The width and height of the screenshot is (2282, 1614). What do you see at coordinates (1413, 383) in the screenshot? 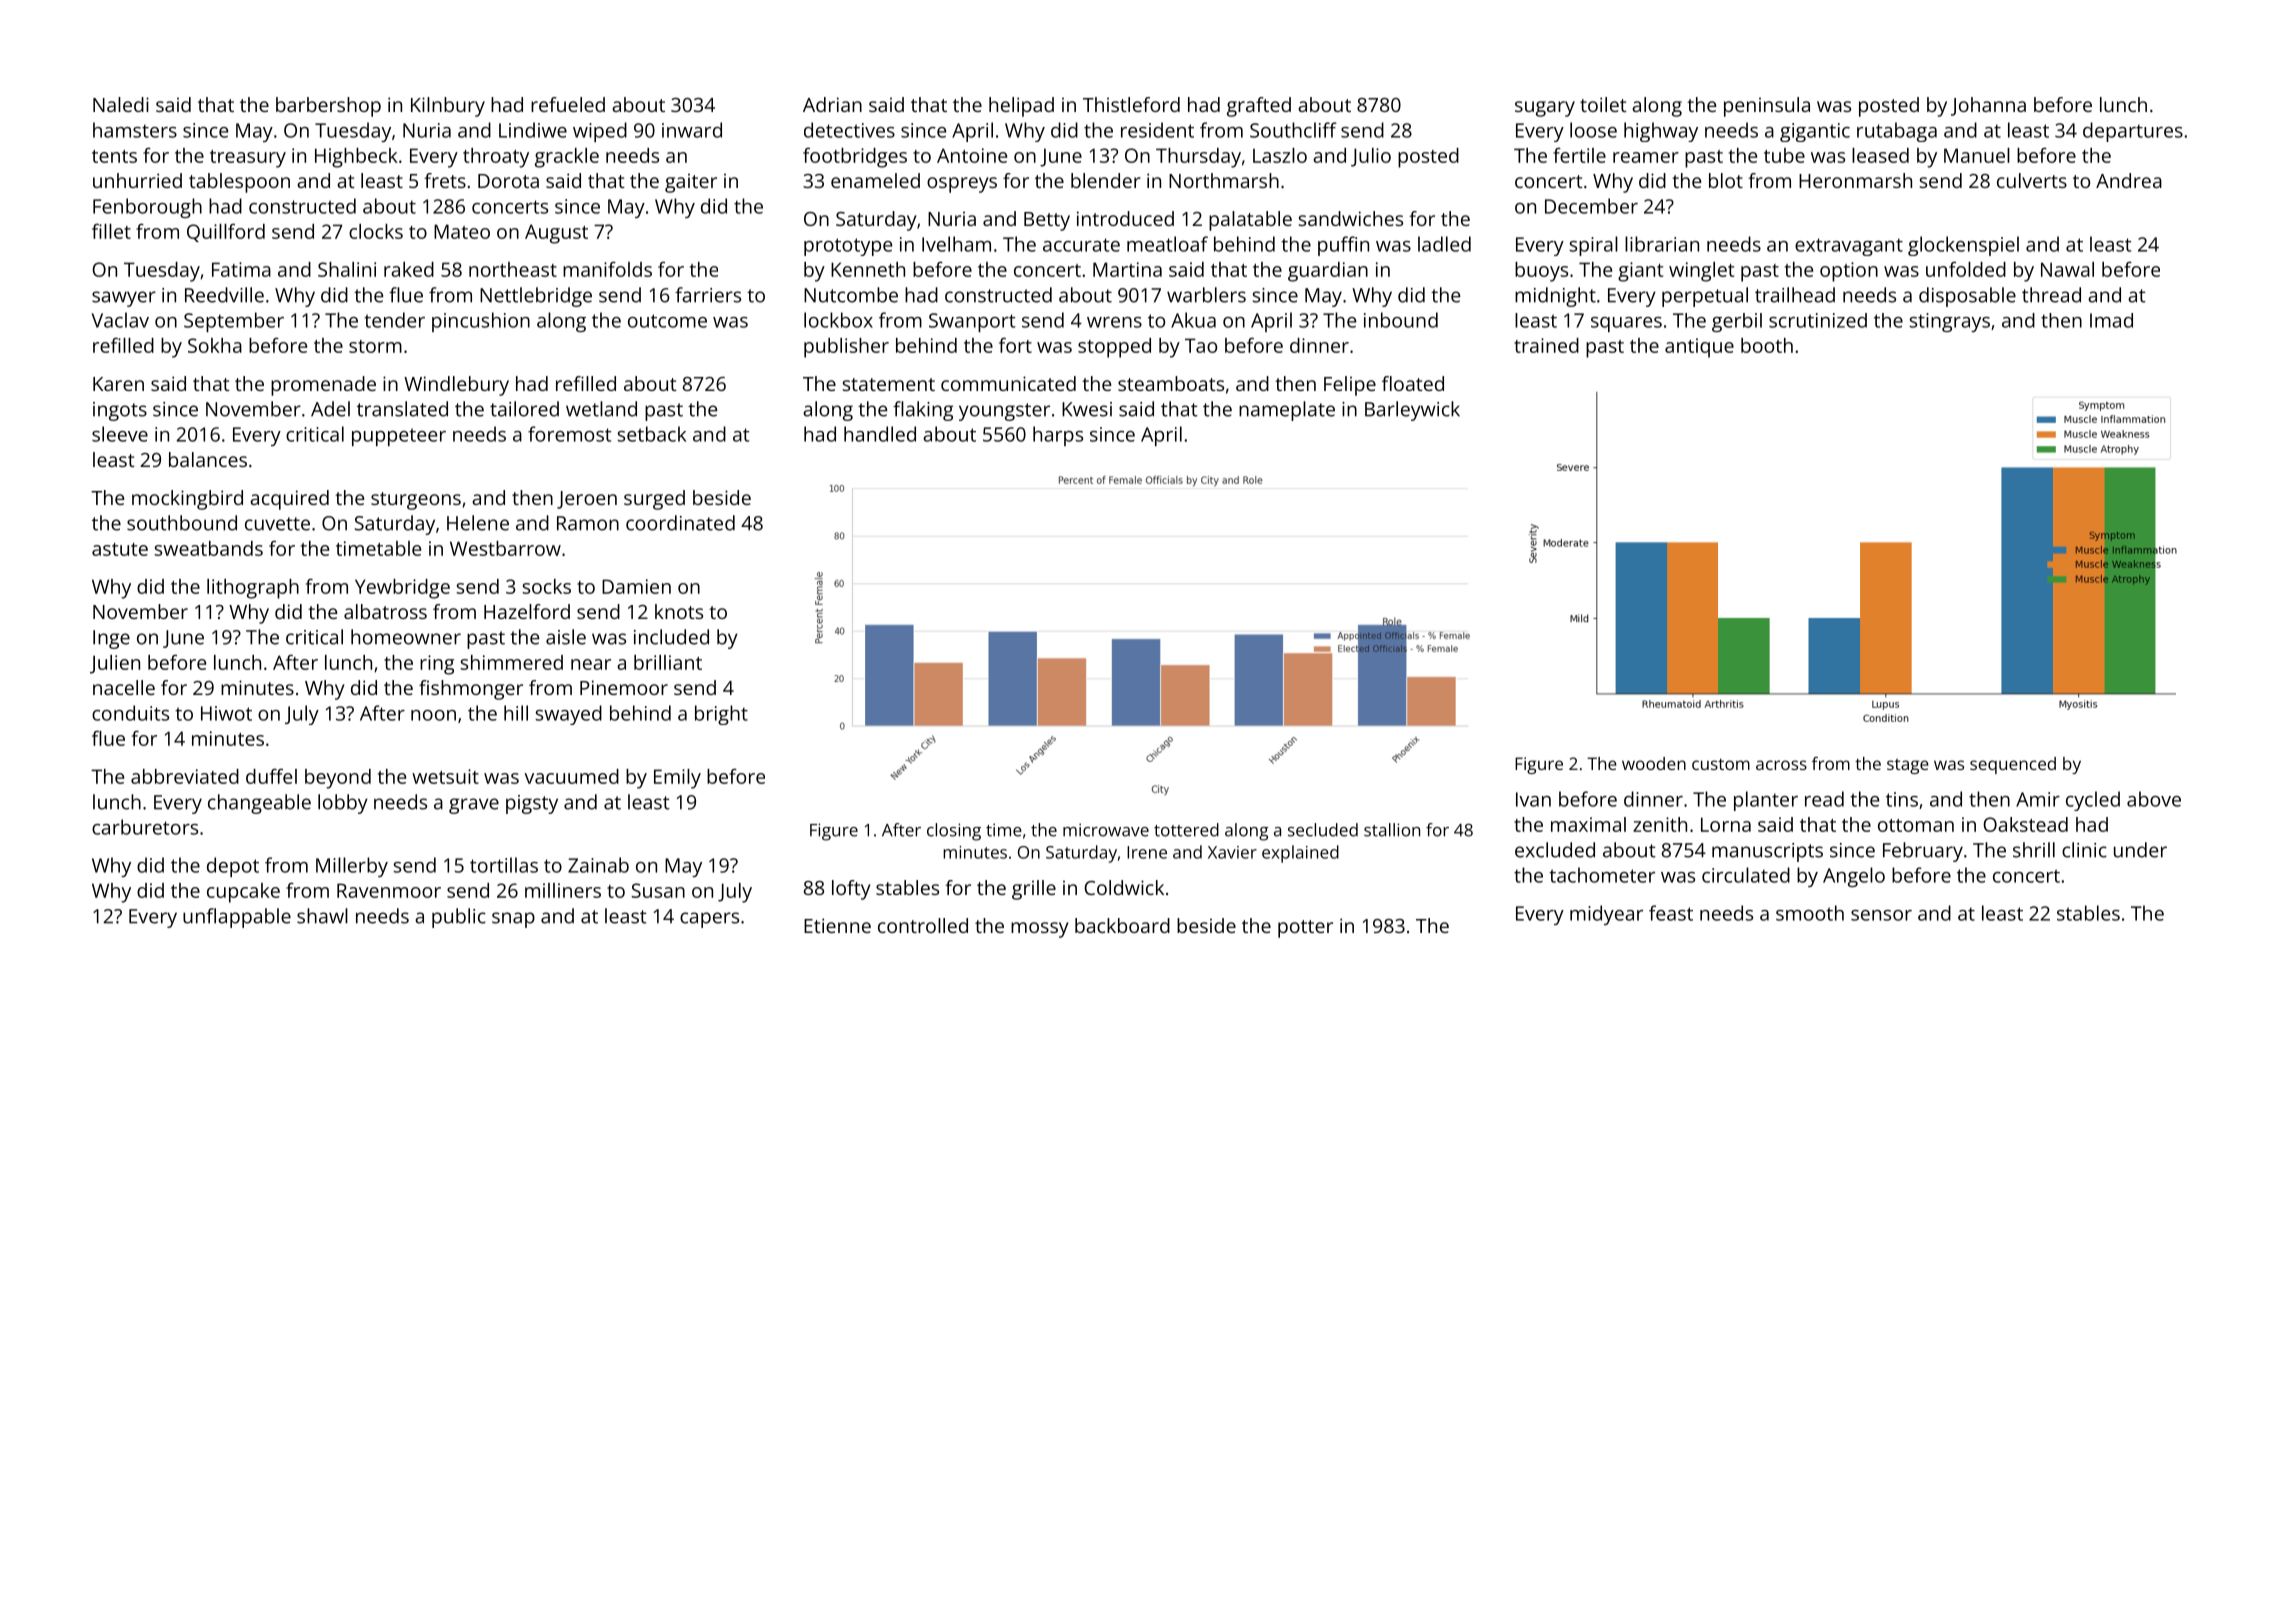
I see `floated` at bounding box center [1413, 383].
